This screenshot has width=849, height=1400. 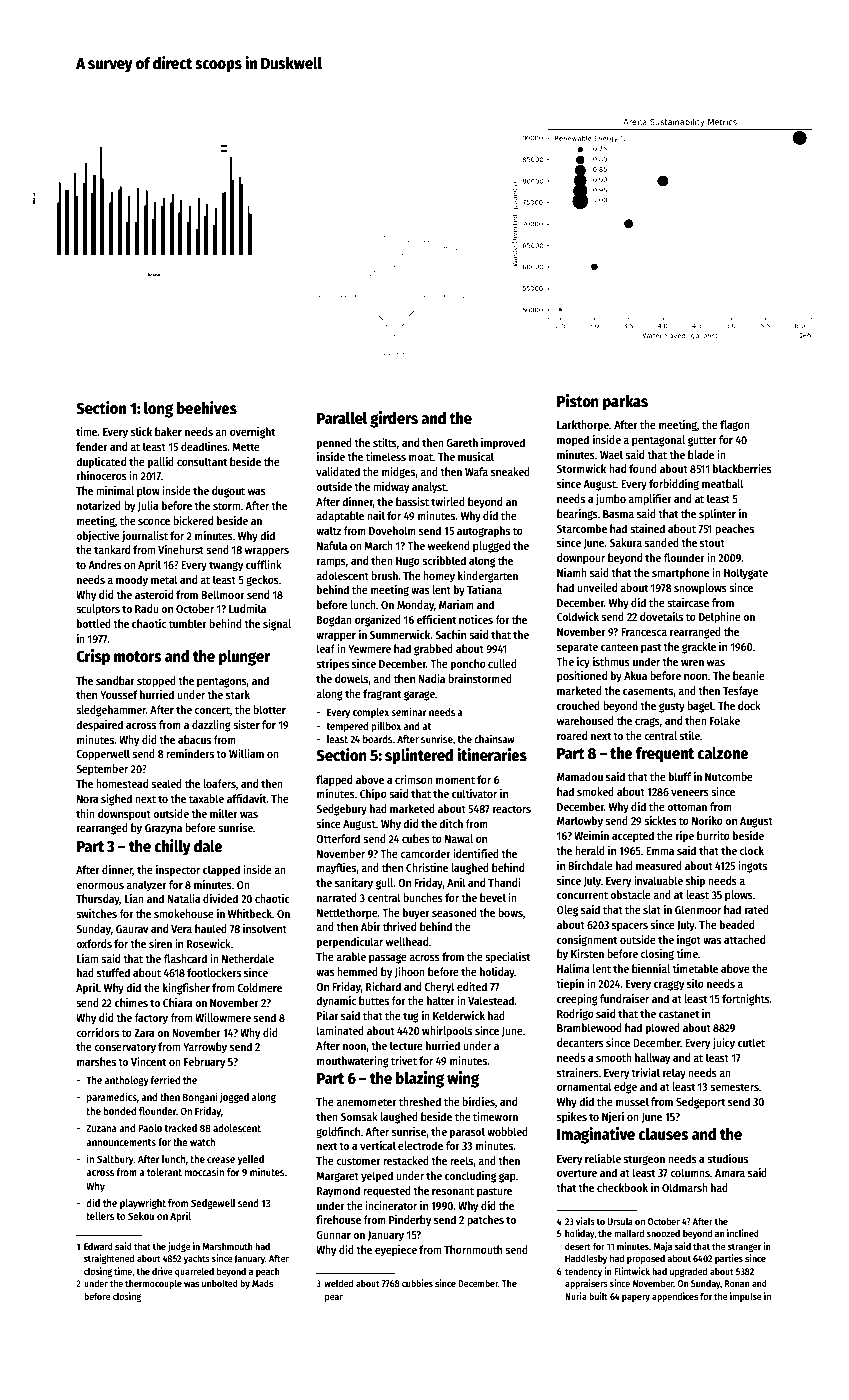 I want to click on patches, so click(x=485, y=1221).
